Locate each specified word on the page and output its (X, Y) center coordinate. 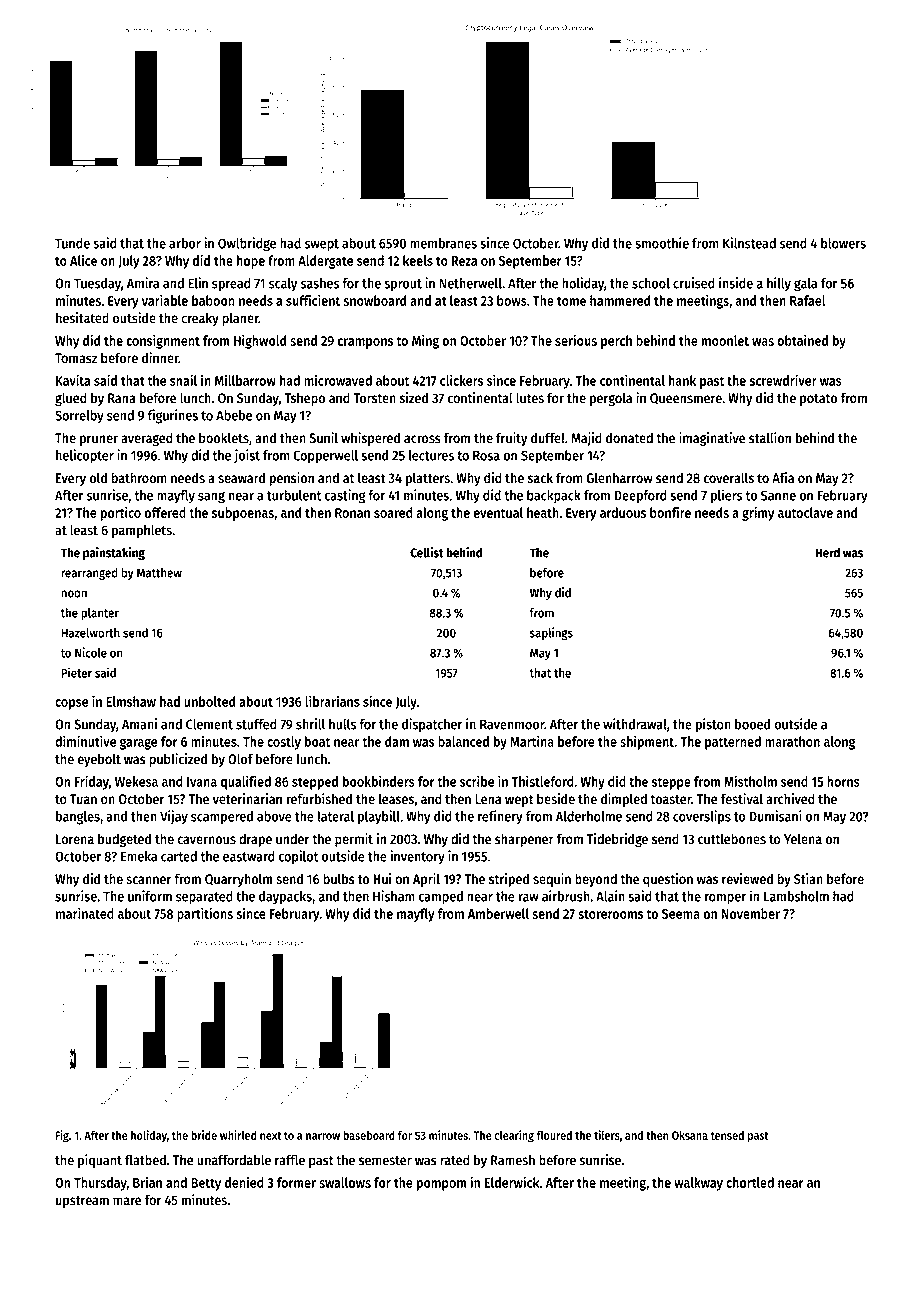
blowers (843, 243)
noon (74, 594)
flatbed (145, 1160)
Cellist (427, 552)
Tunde (72, 243)
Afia (783, 477)
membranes (443, 243)
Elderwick (512, 1182)
